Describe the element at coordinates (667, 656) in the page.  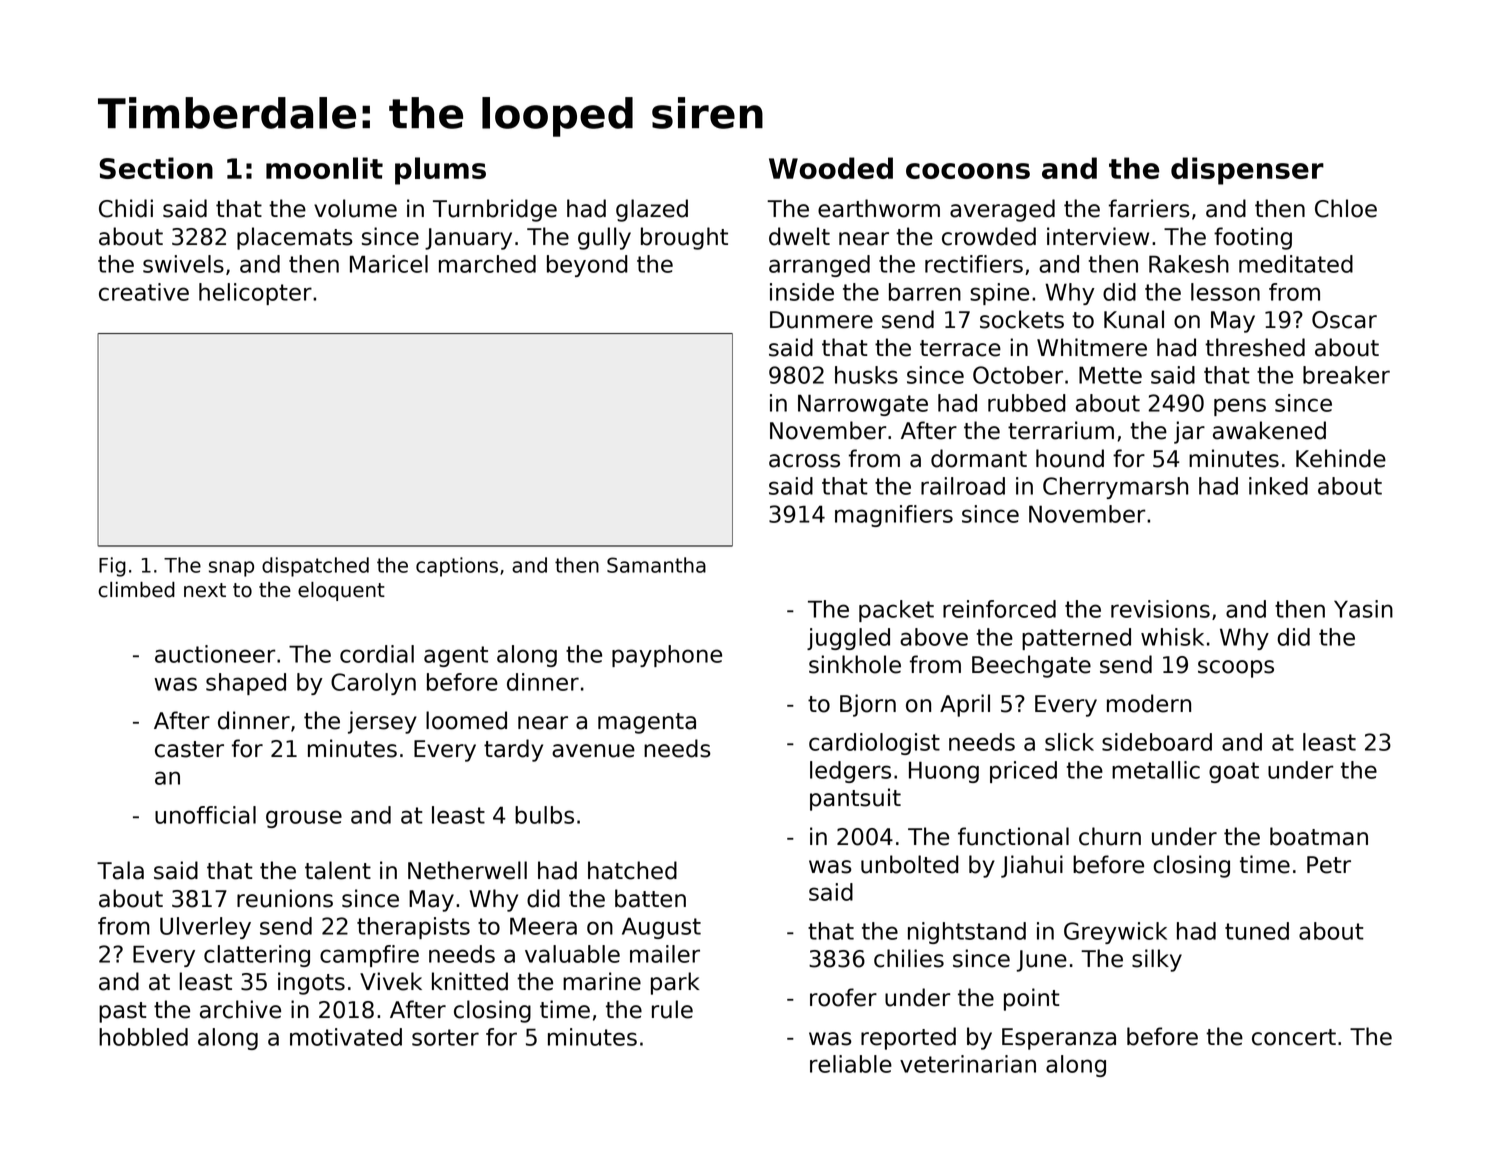
I see `payphone` at that location.
